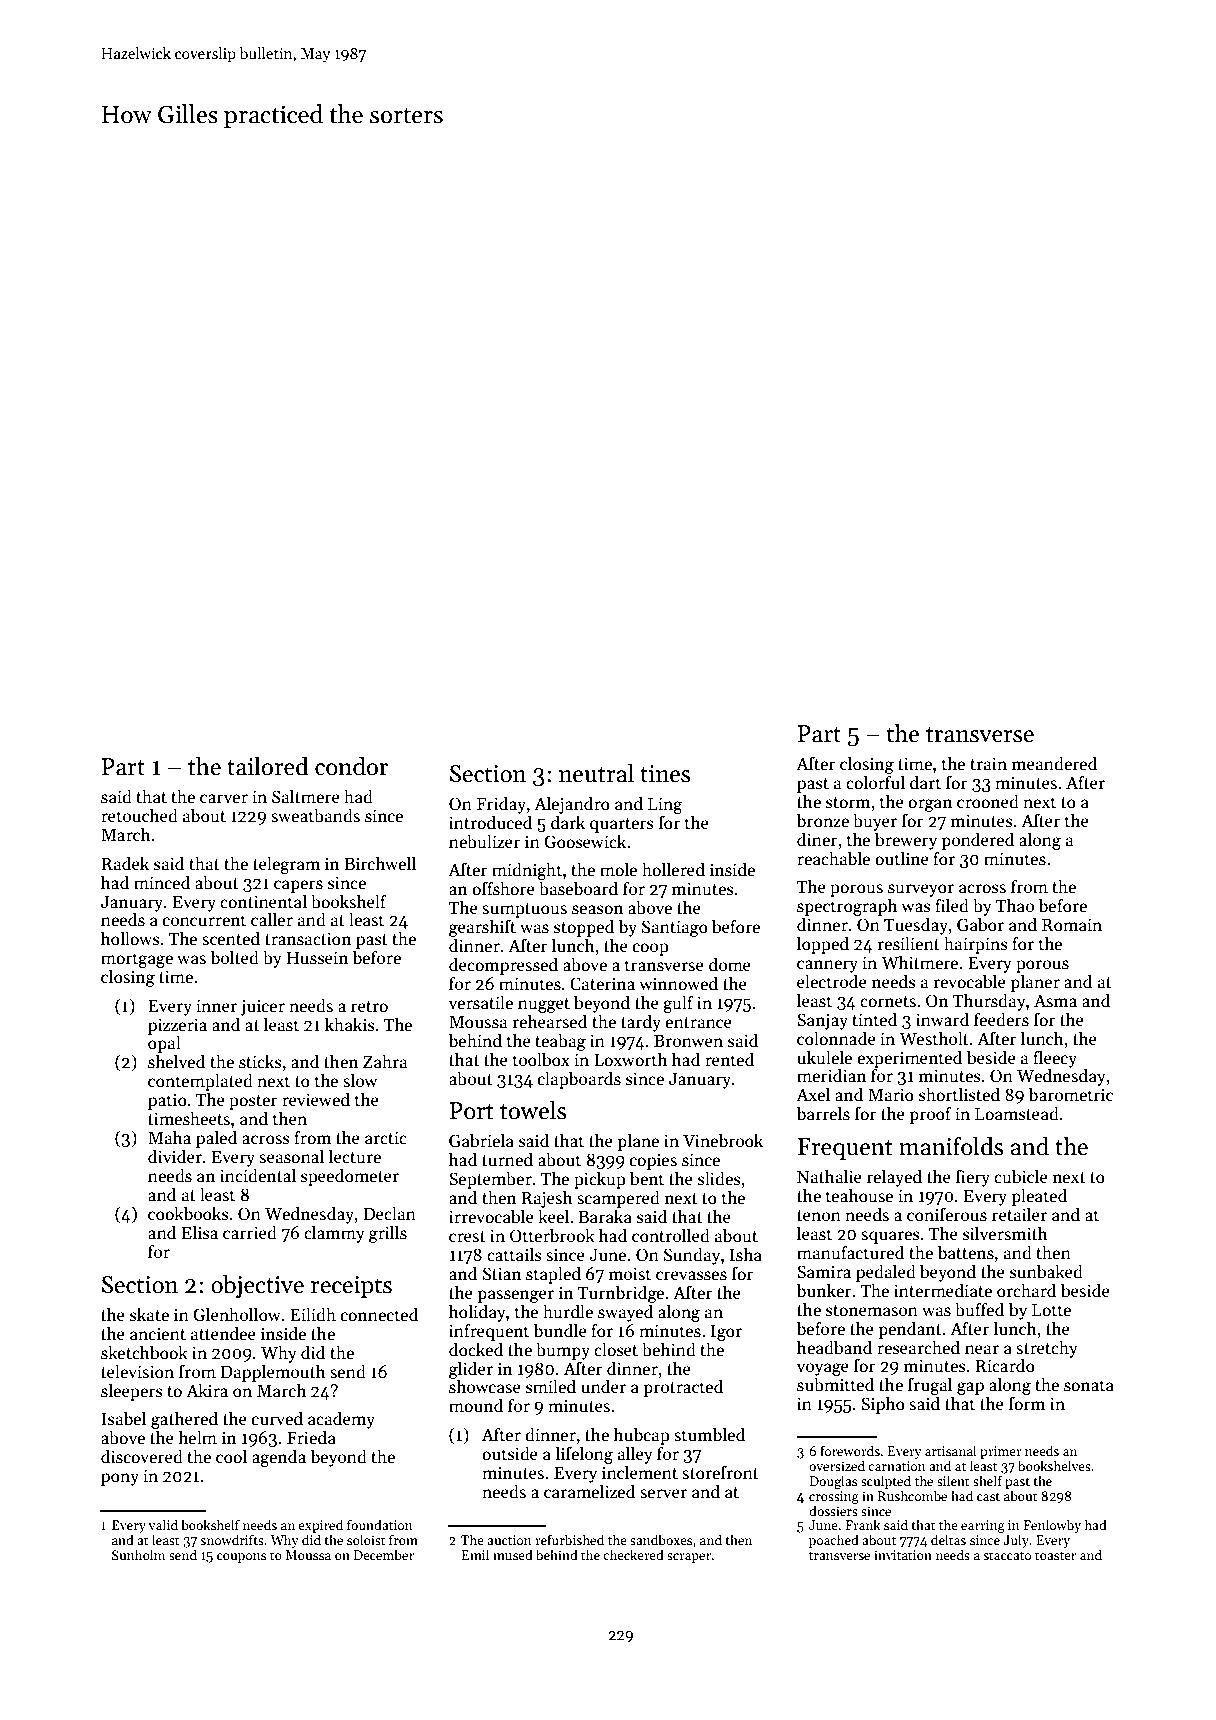 This screenshot has height=1720, width=1216. What do you see at coordinates (618, 869) in the screenshot?
I see `mole` at bounding box center [618, 869].
